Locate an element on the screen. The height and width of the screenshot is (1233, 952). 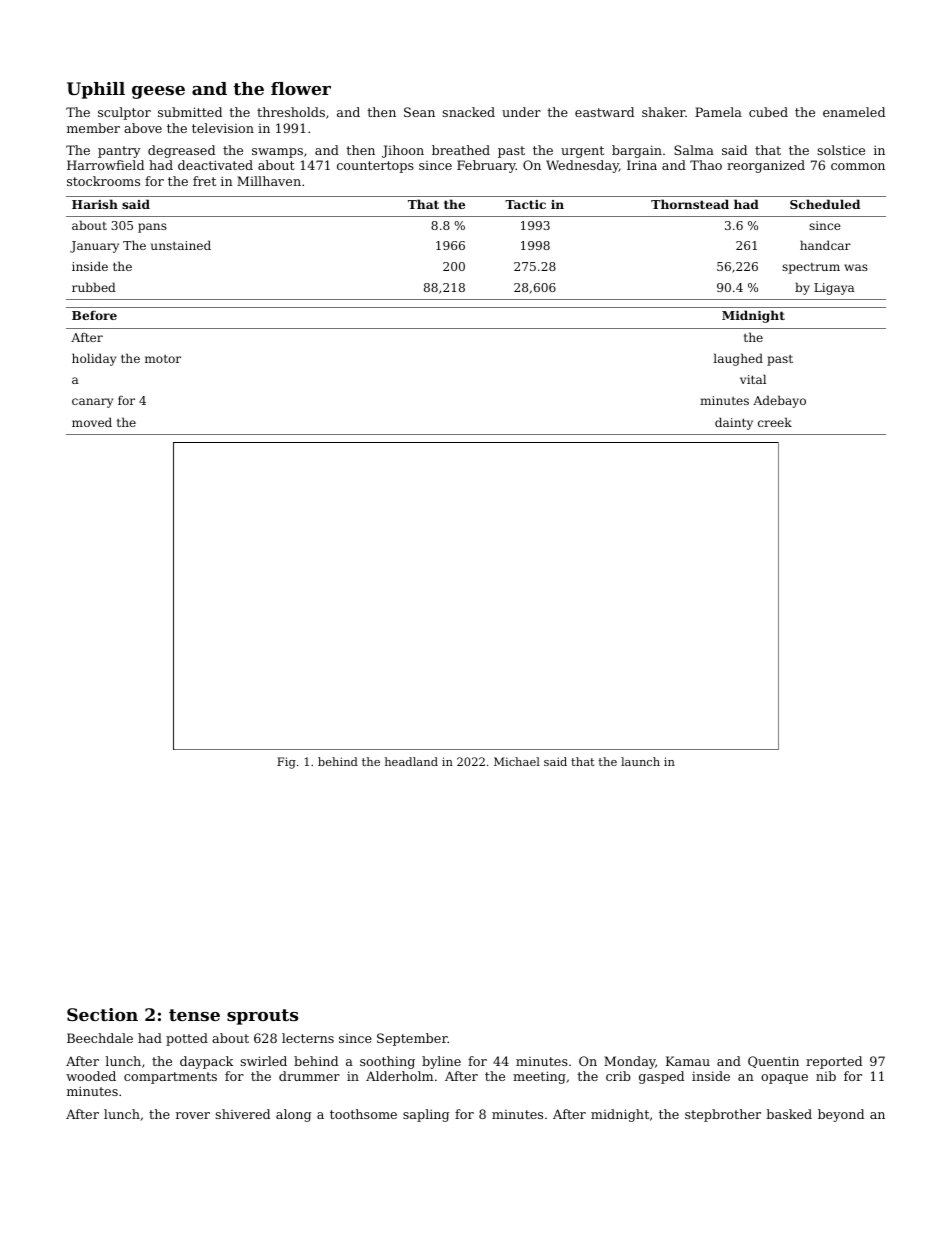
Tactic is located at coordinates (525, 204).
